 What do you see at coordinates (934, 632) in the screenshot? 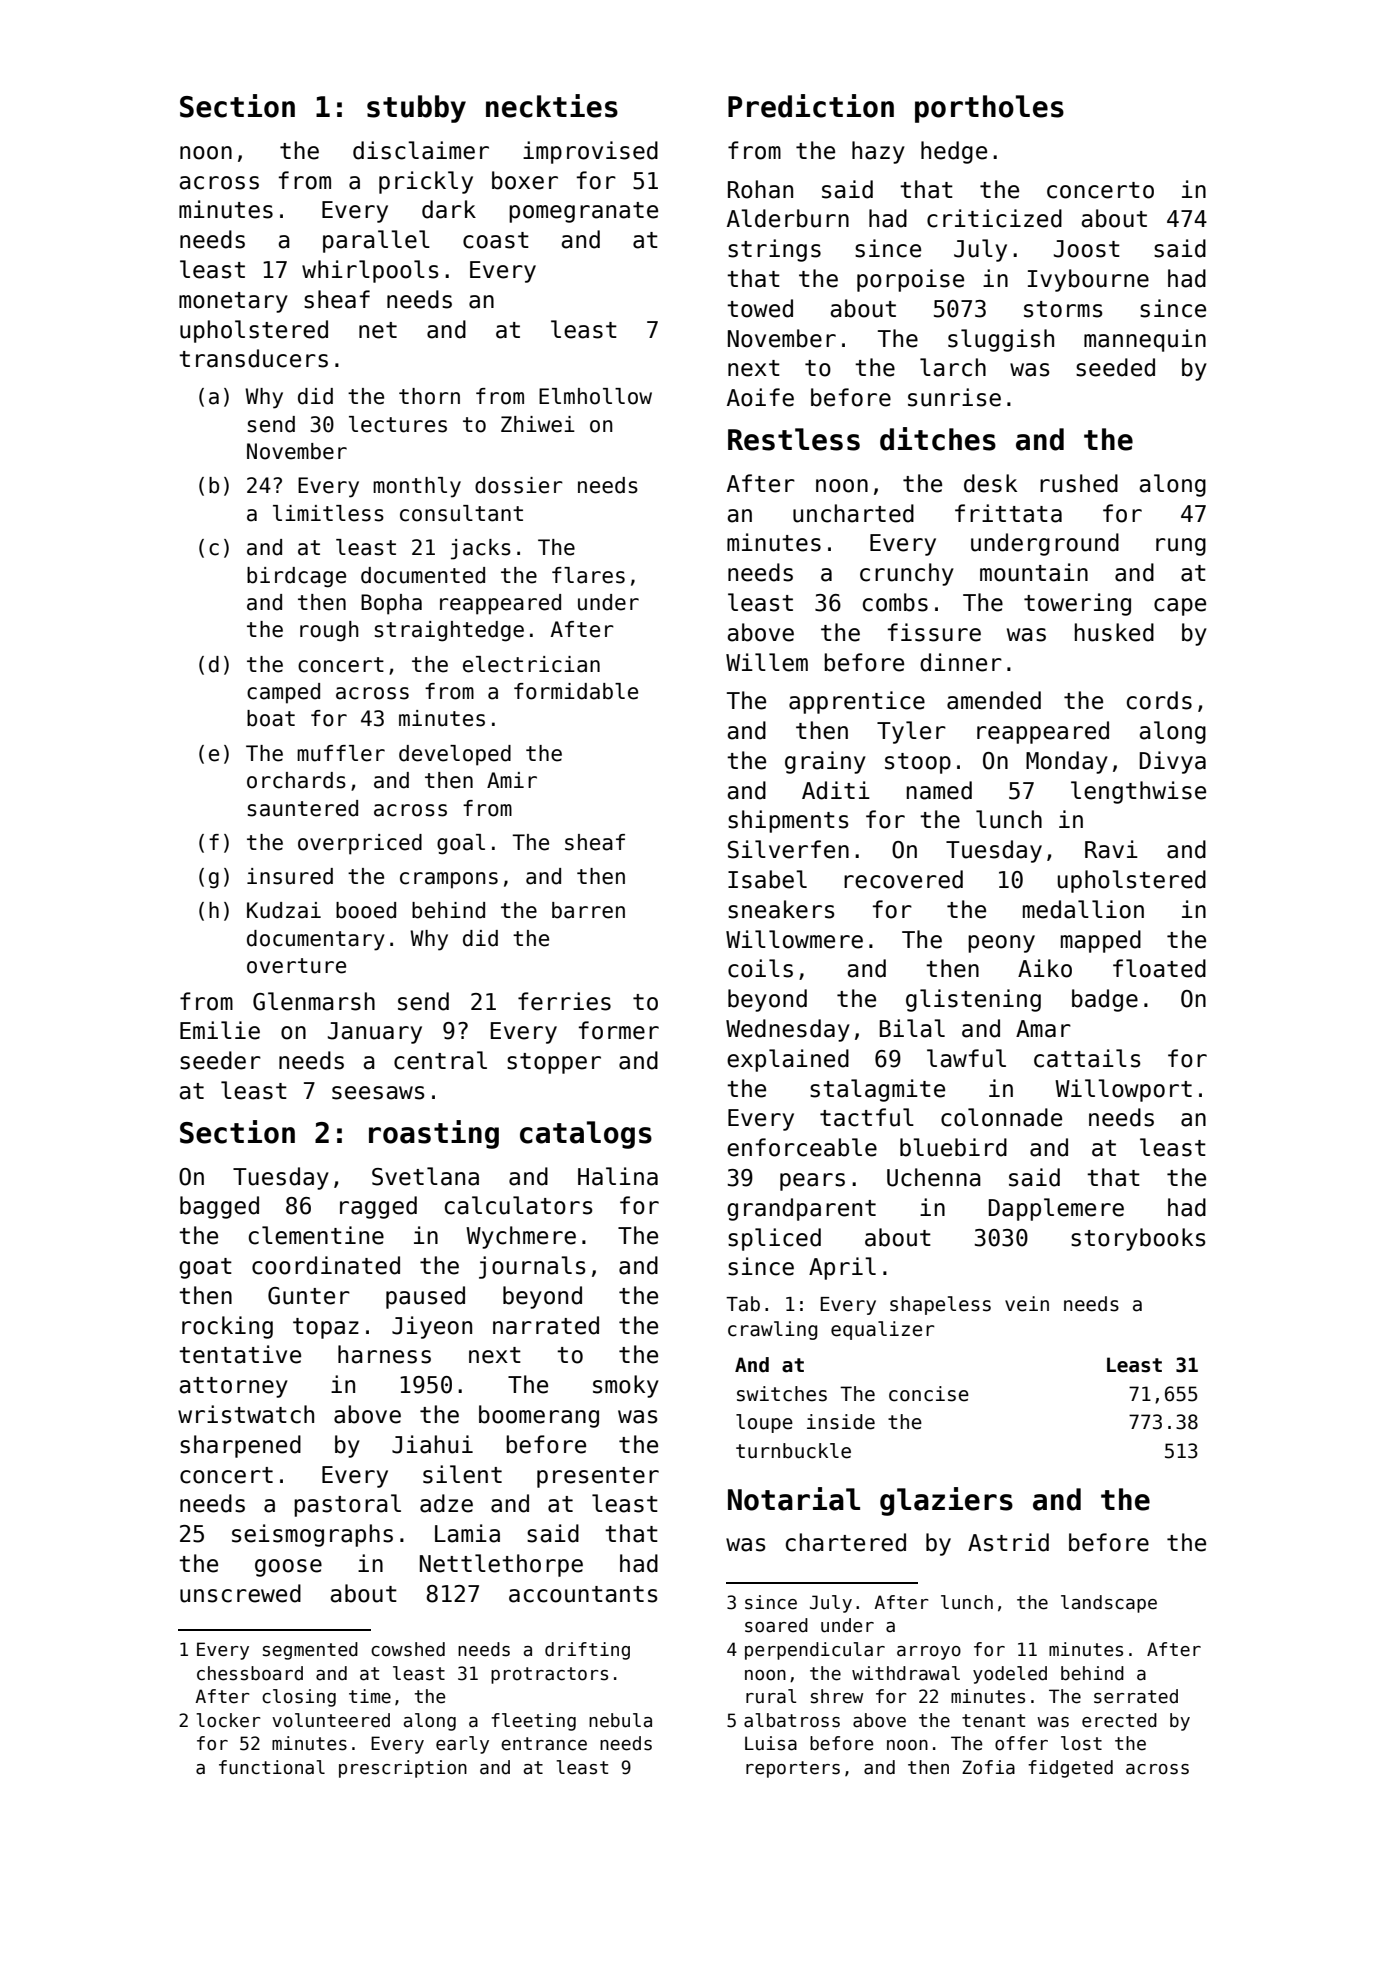
I see `fissure` at bounding box center [934, 632].
